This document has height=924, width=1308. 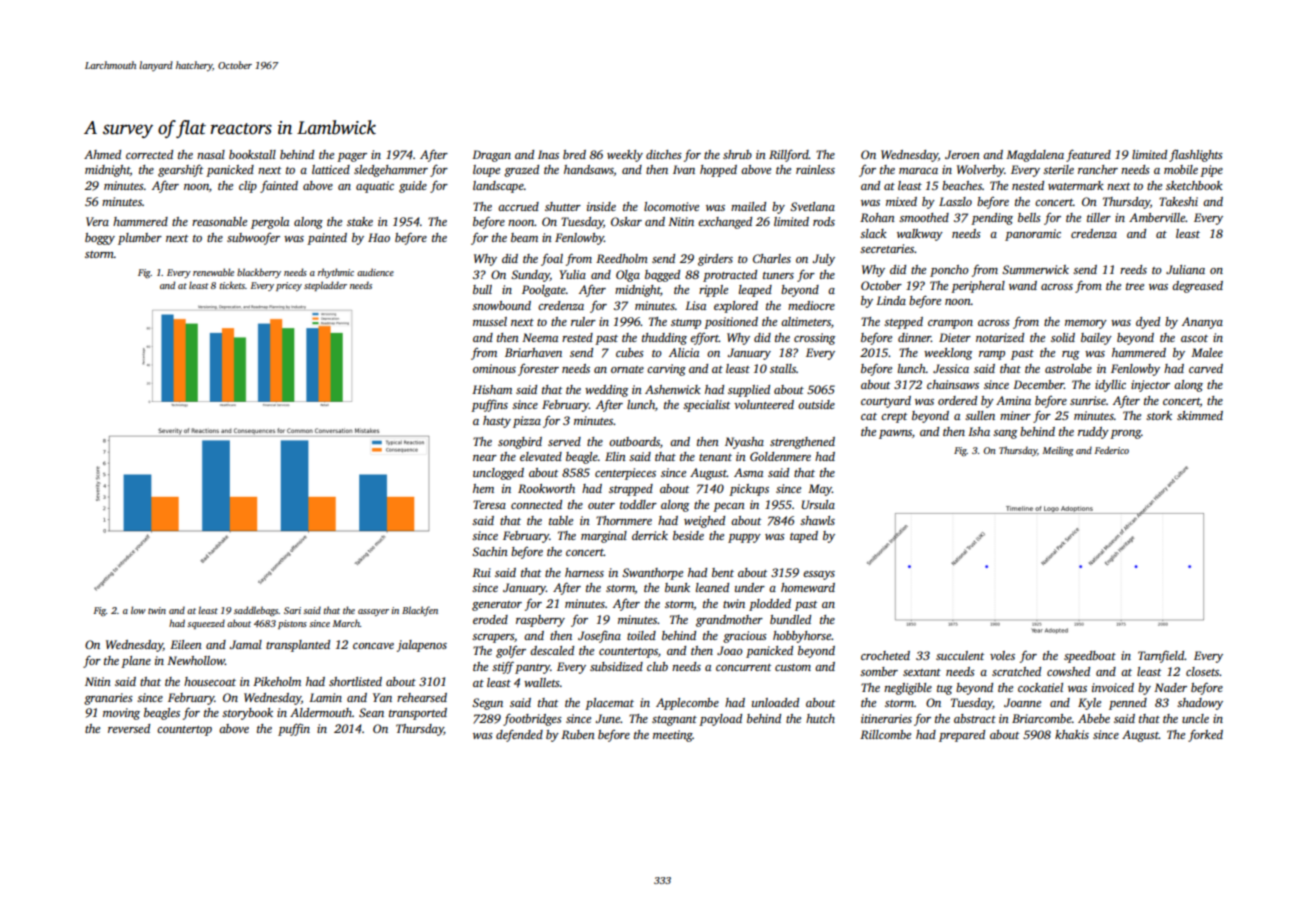 What do you see at coordinates (601, 206) in the document?
I see `inside` at bounding box center [601, 206].
